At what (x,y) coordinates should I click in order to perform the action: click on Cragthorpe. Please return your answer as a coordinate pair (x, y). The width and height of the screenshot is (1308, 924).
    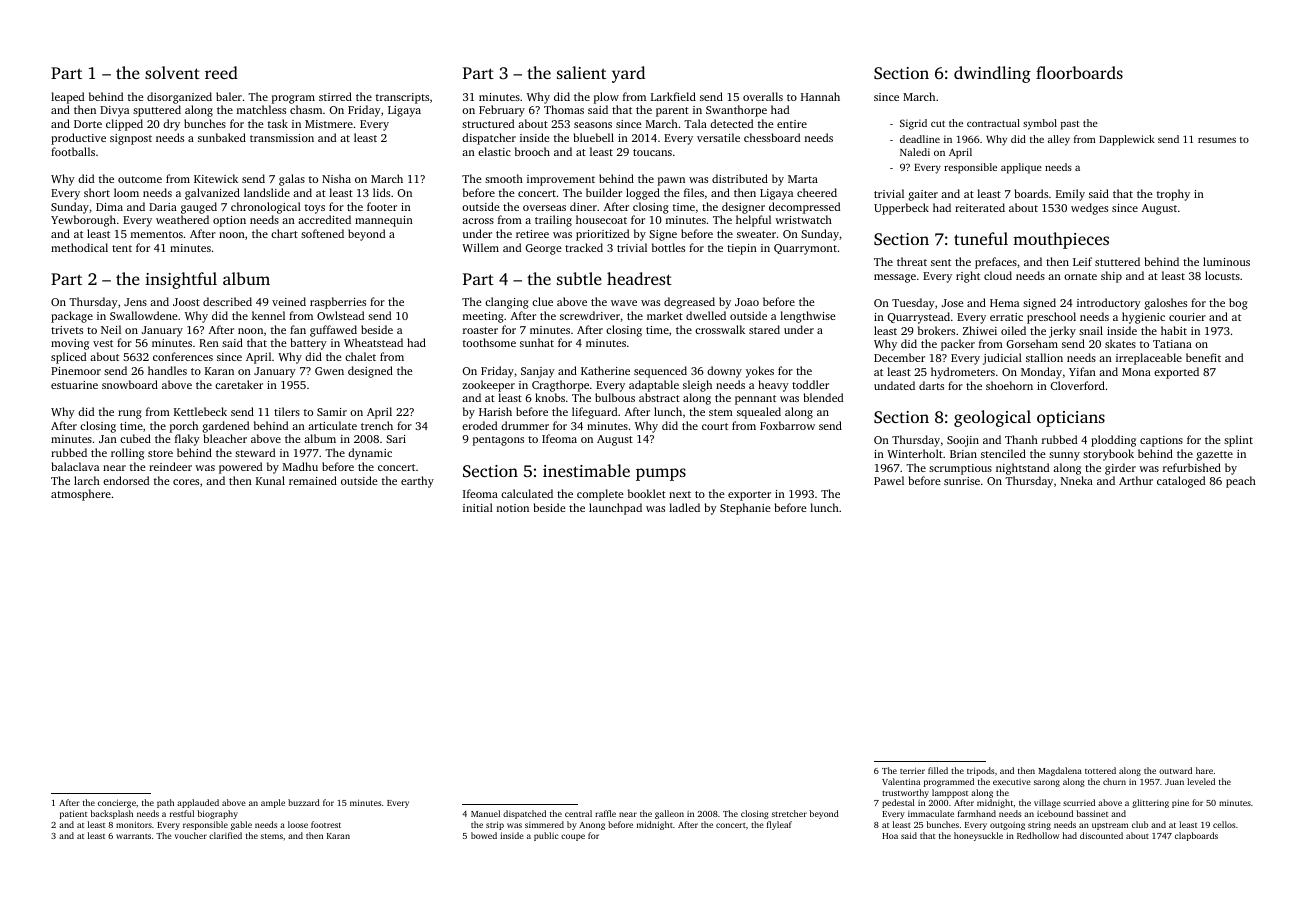
    Looking at the image, I should click on (560, 386).
